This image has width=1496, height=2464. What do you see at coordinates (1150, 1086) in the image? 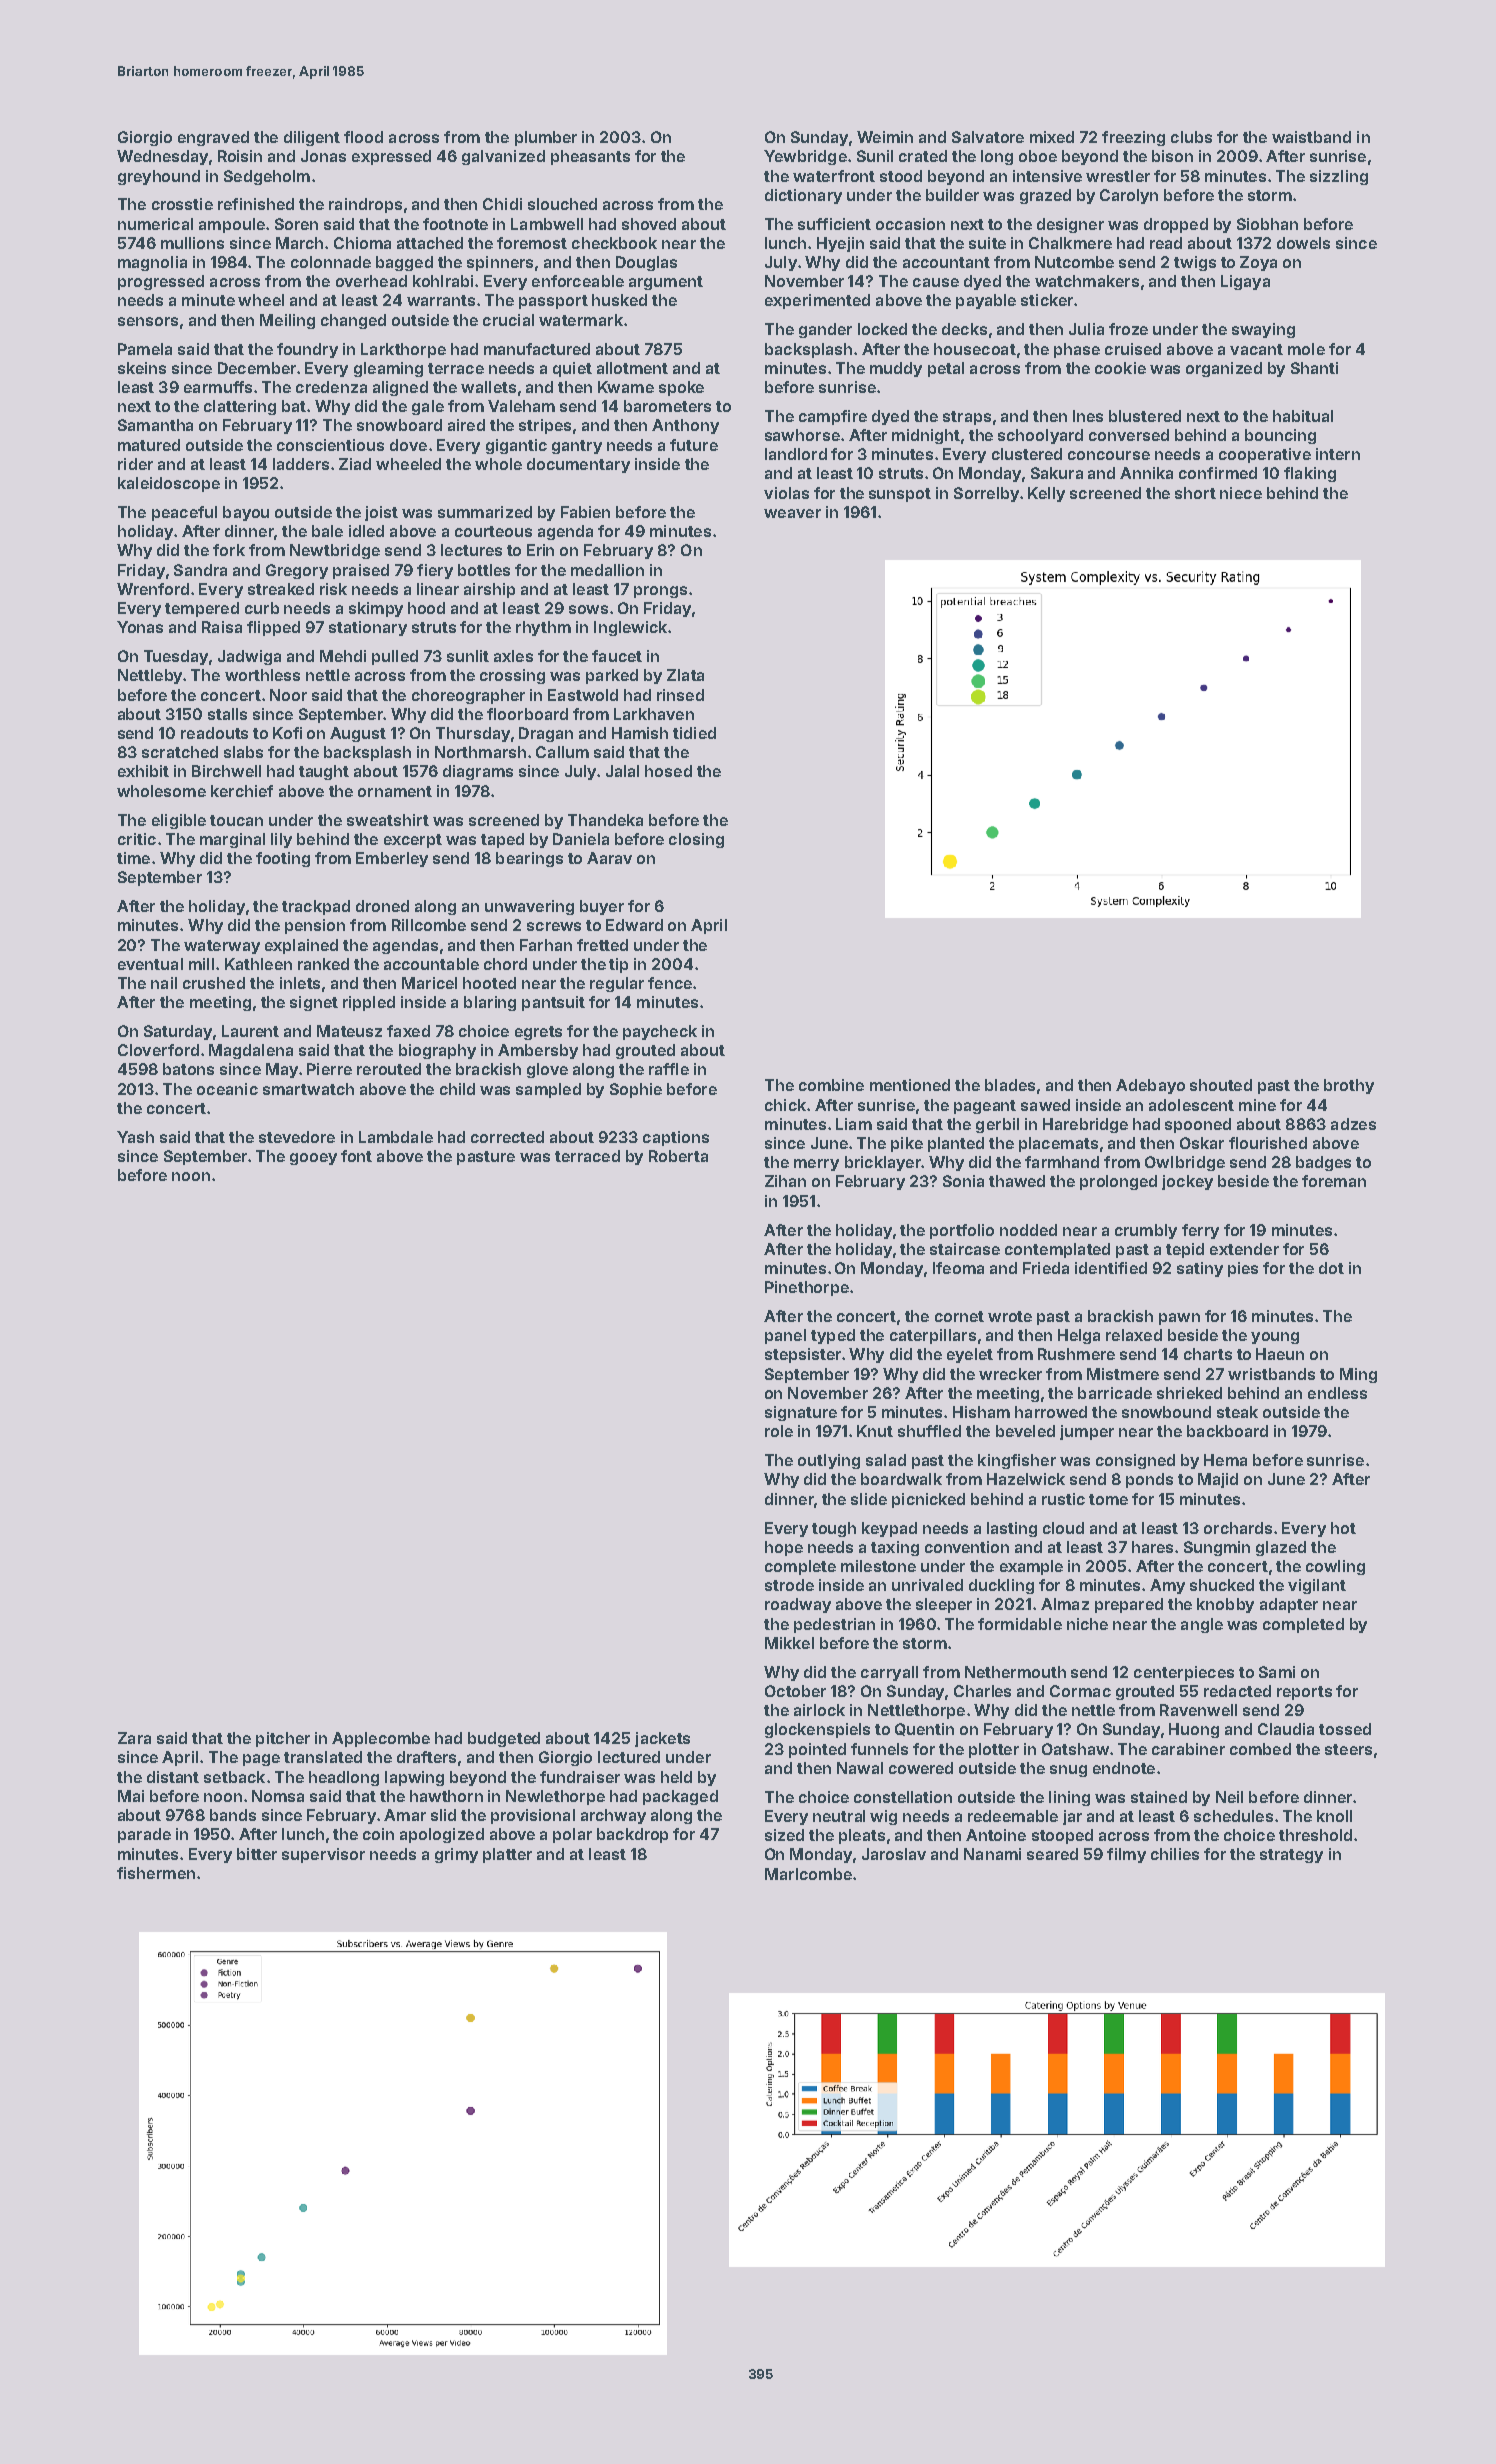
I see `Adebayo` at bounding box center [1150, 1086].
